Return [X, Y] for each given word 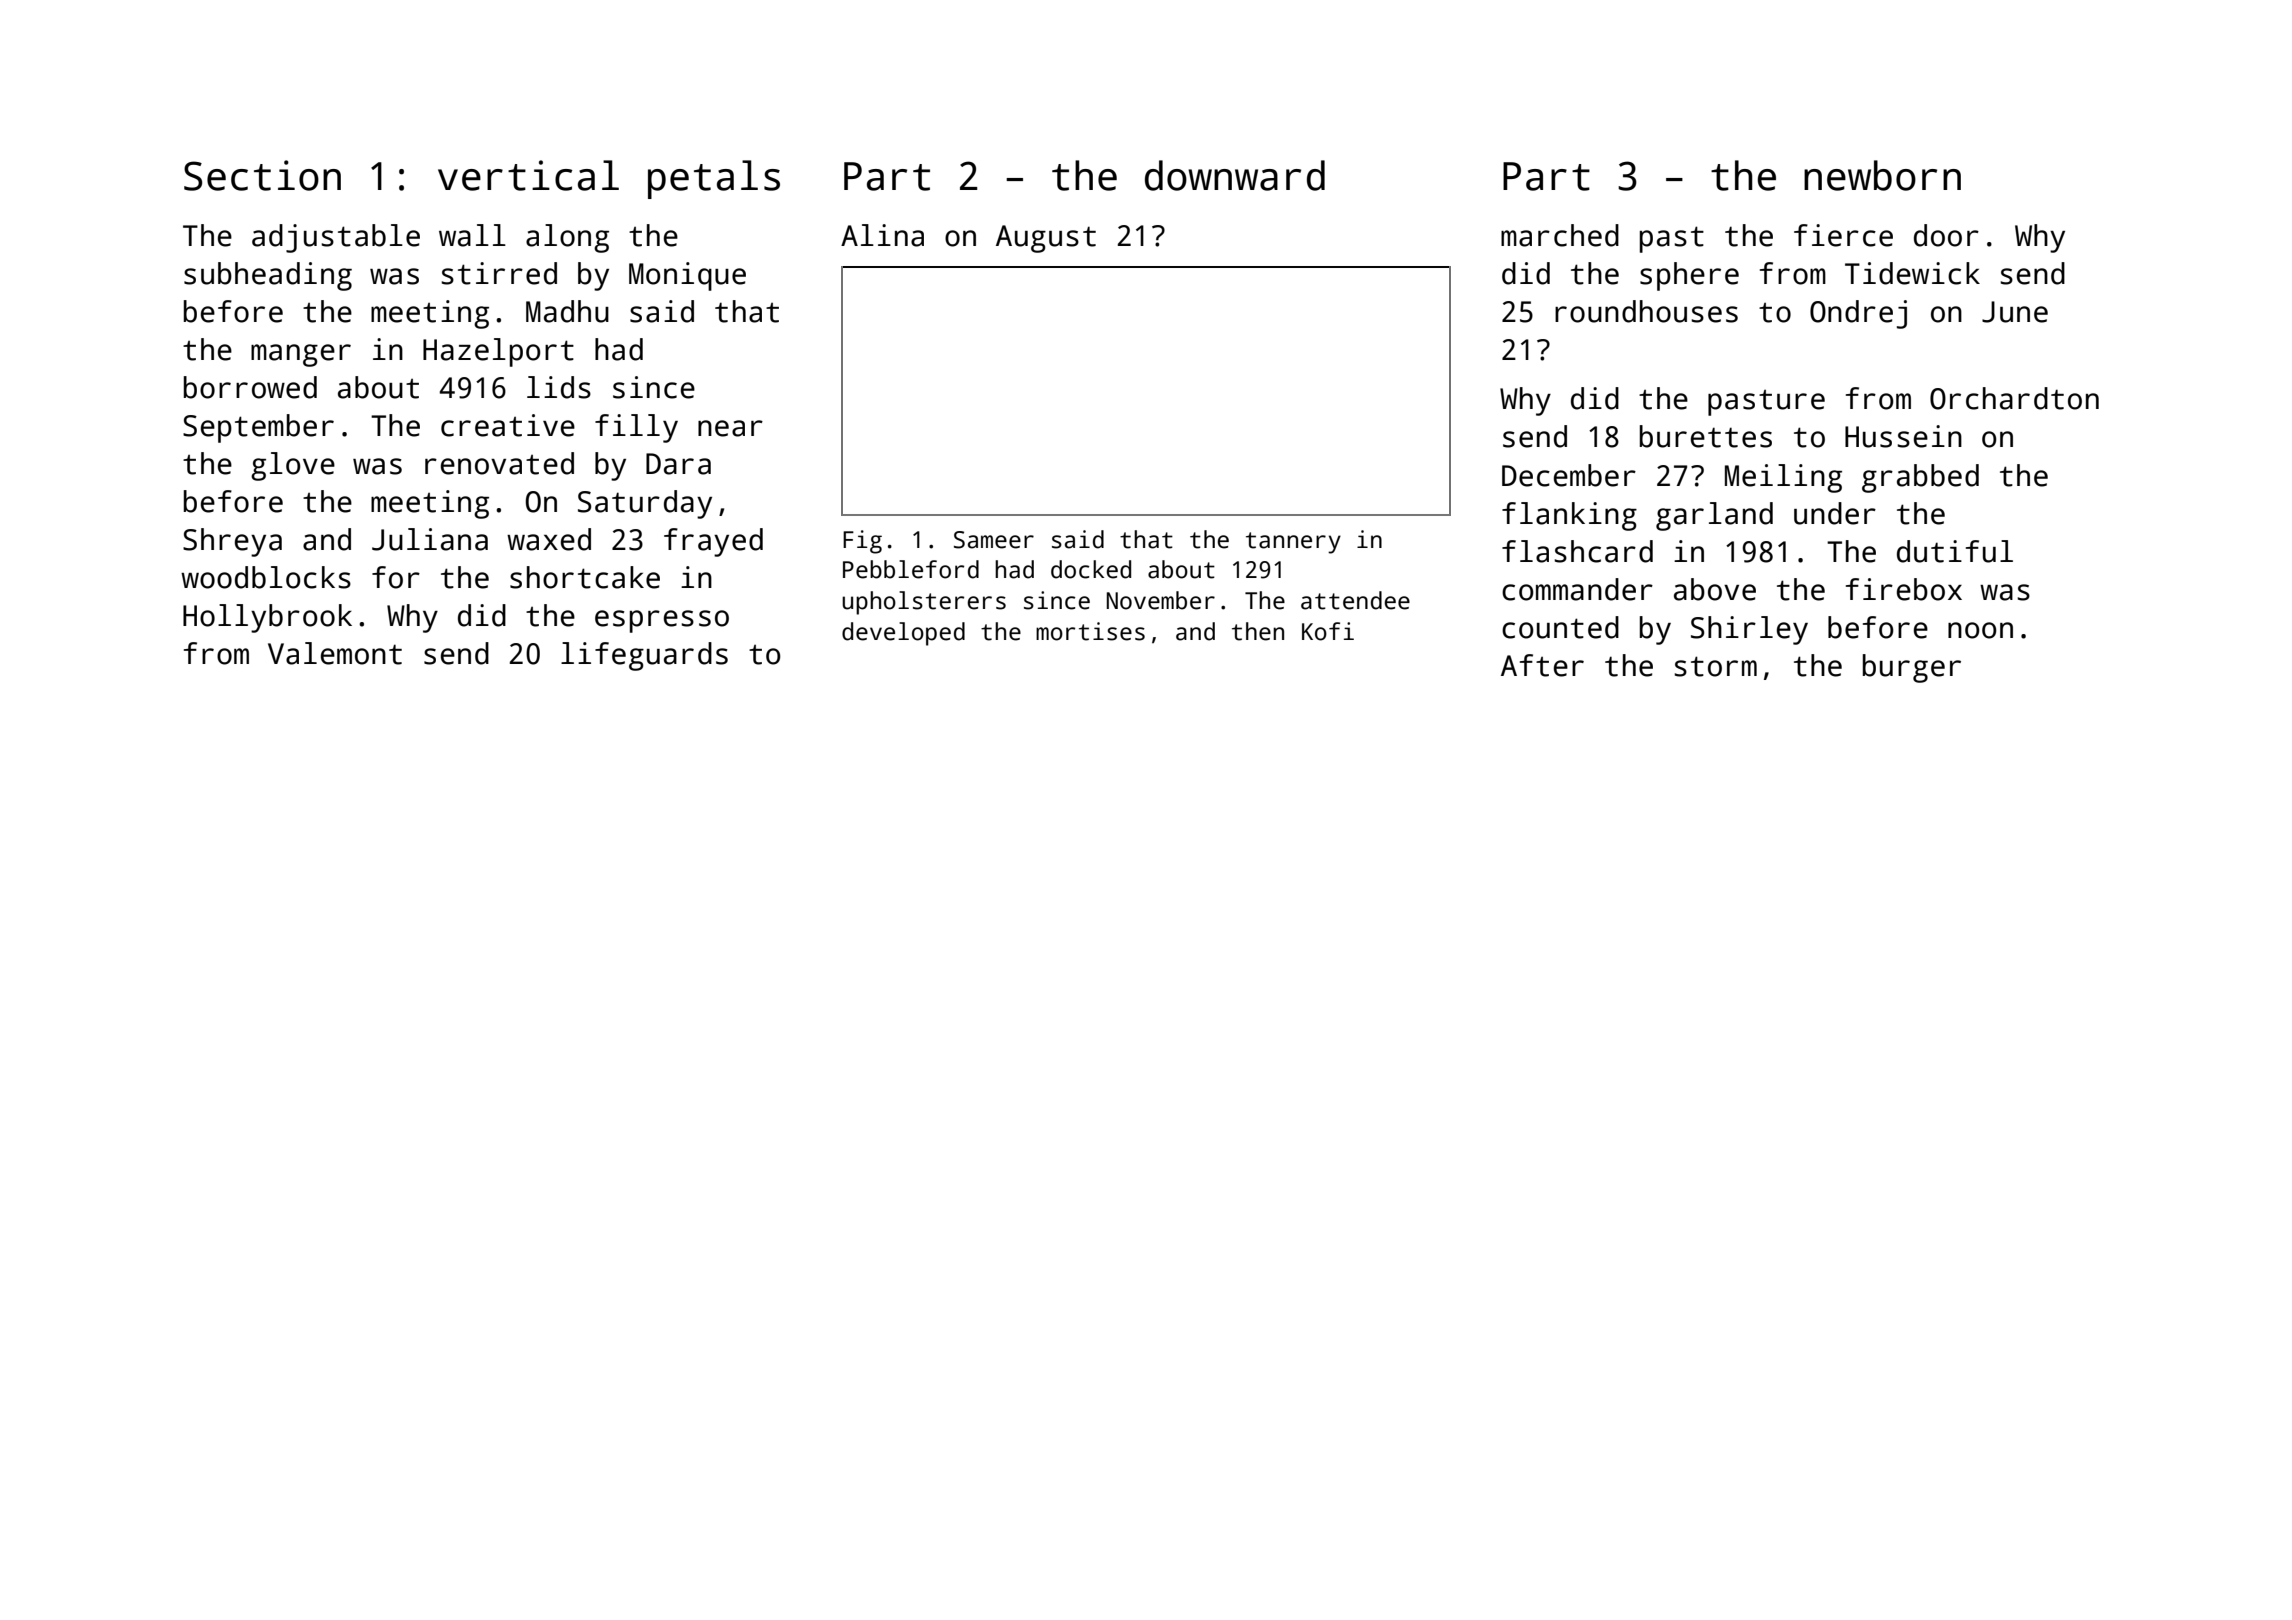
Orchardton [2014, 398]
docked [1091, 569]
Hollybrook [267, 618]
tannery [1293, 543]
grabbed [1920, 478]
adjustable [336, 238]
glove [293, 466]
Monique [687, 276]
